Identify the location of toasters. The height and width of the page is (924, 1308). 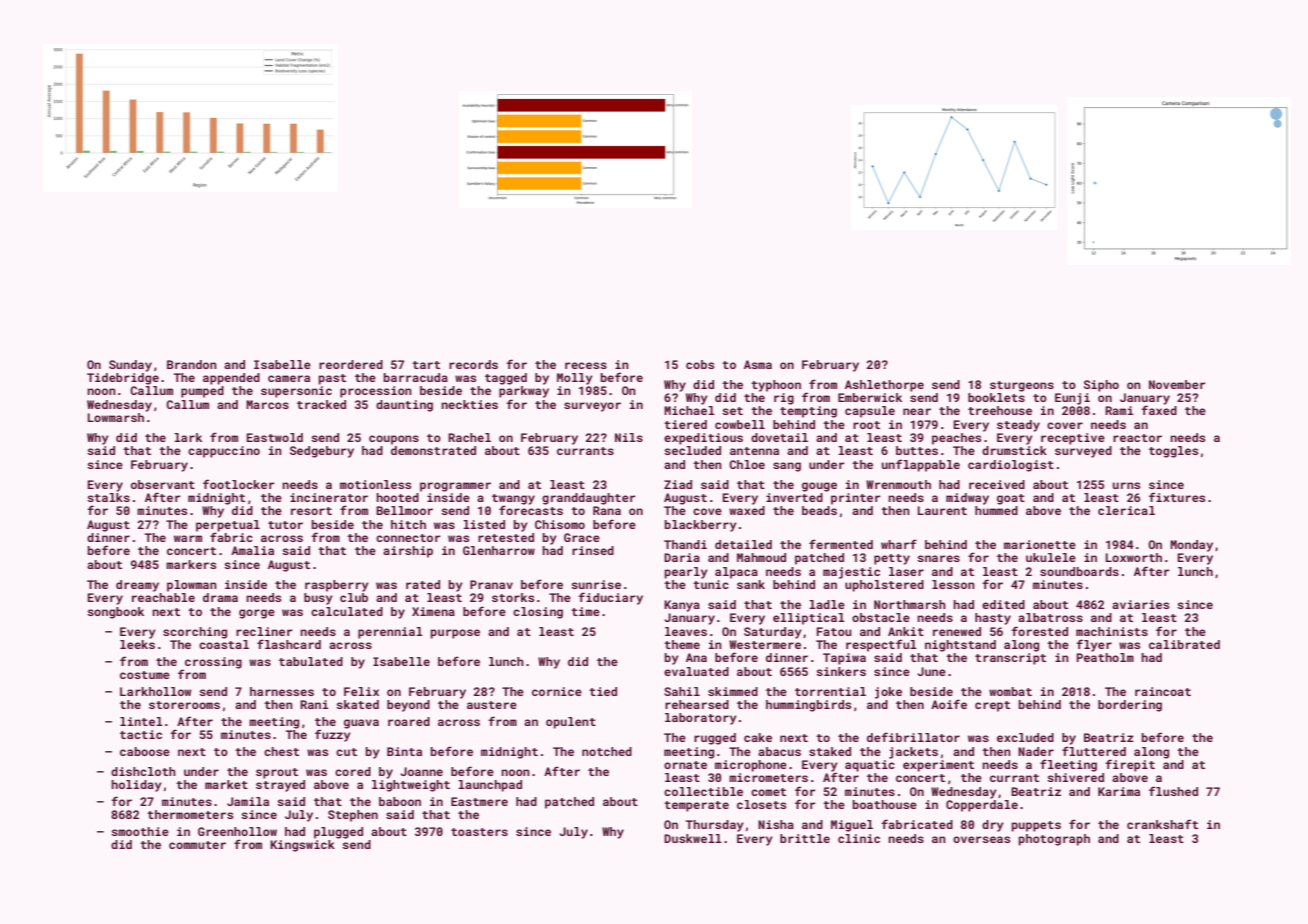
(479, 832).
